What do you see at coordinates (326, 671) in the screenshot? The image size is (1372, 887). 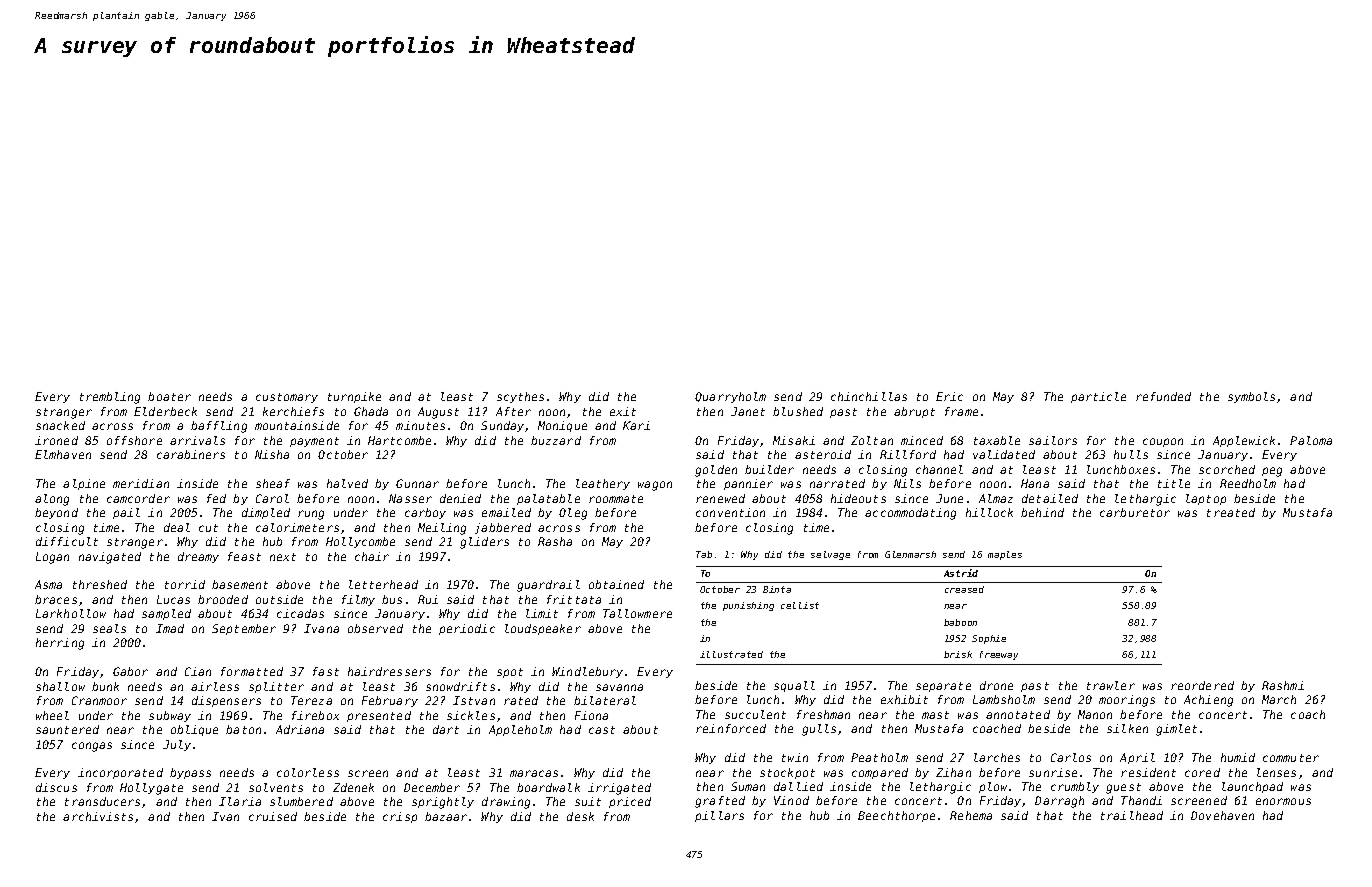 I see `fast` at bounding box center [326, 671].
